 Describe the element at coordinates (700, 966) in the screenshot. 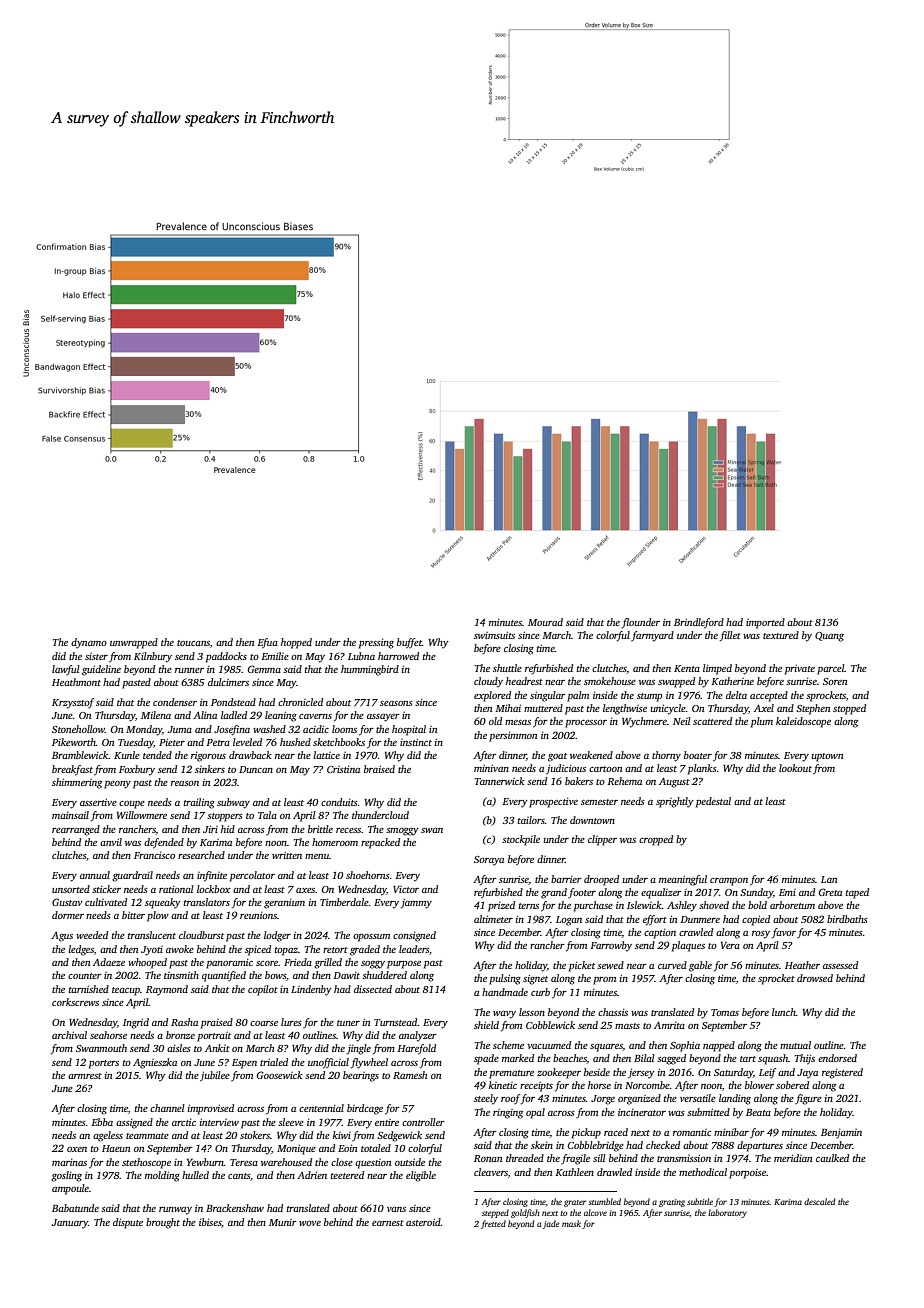

I see `gable` at that location.
